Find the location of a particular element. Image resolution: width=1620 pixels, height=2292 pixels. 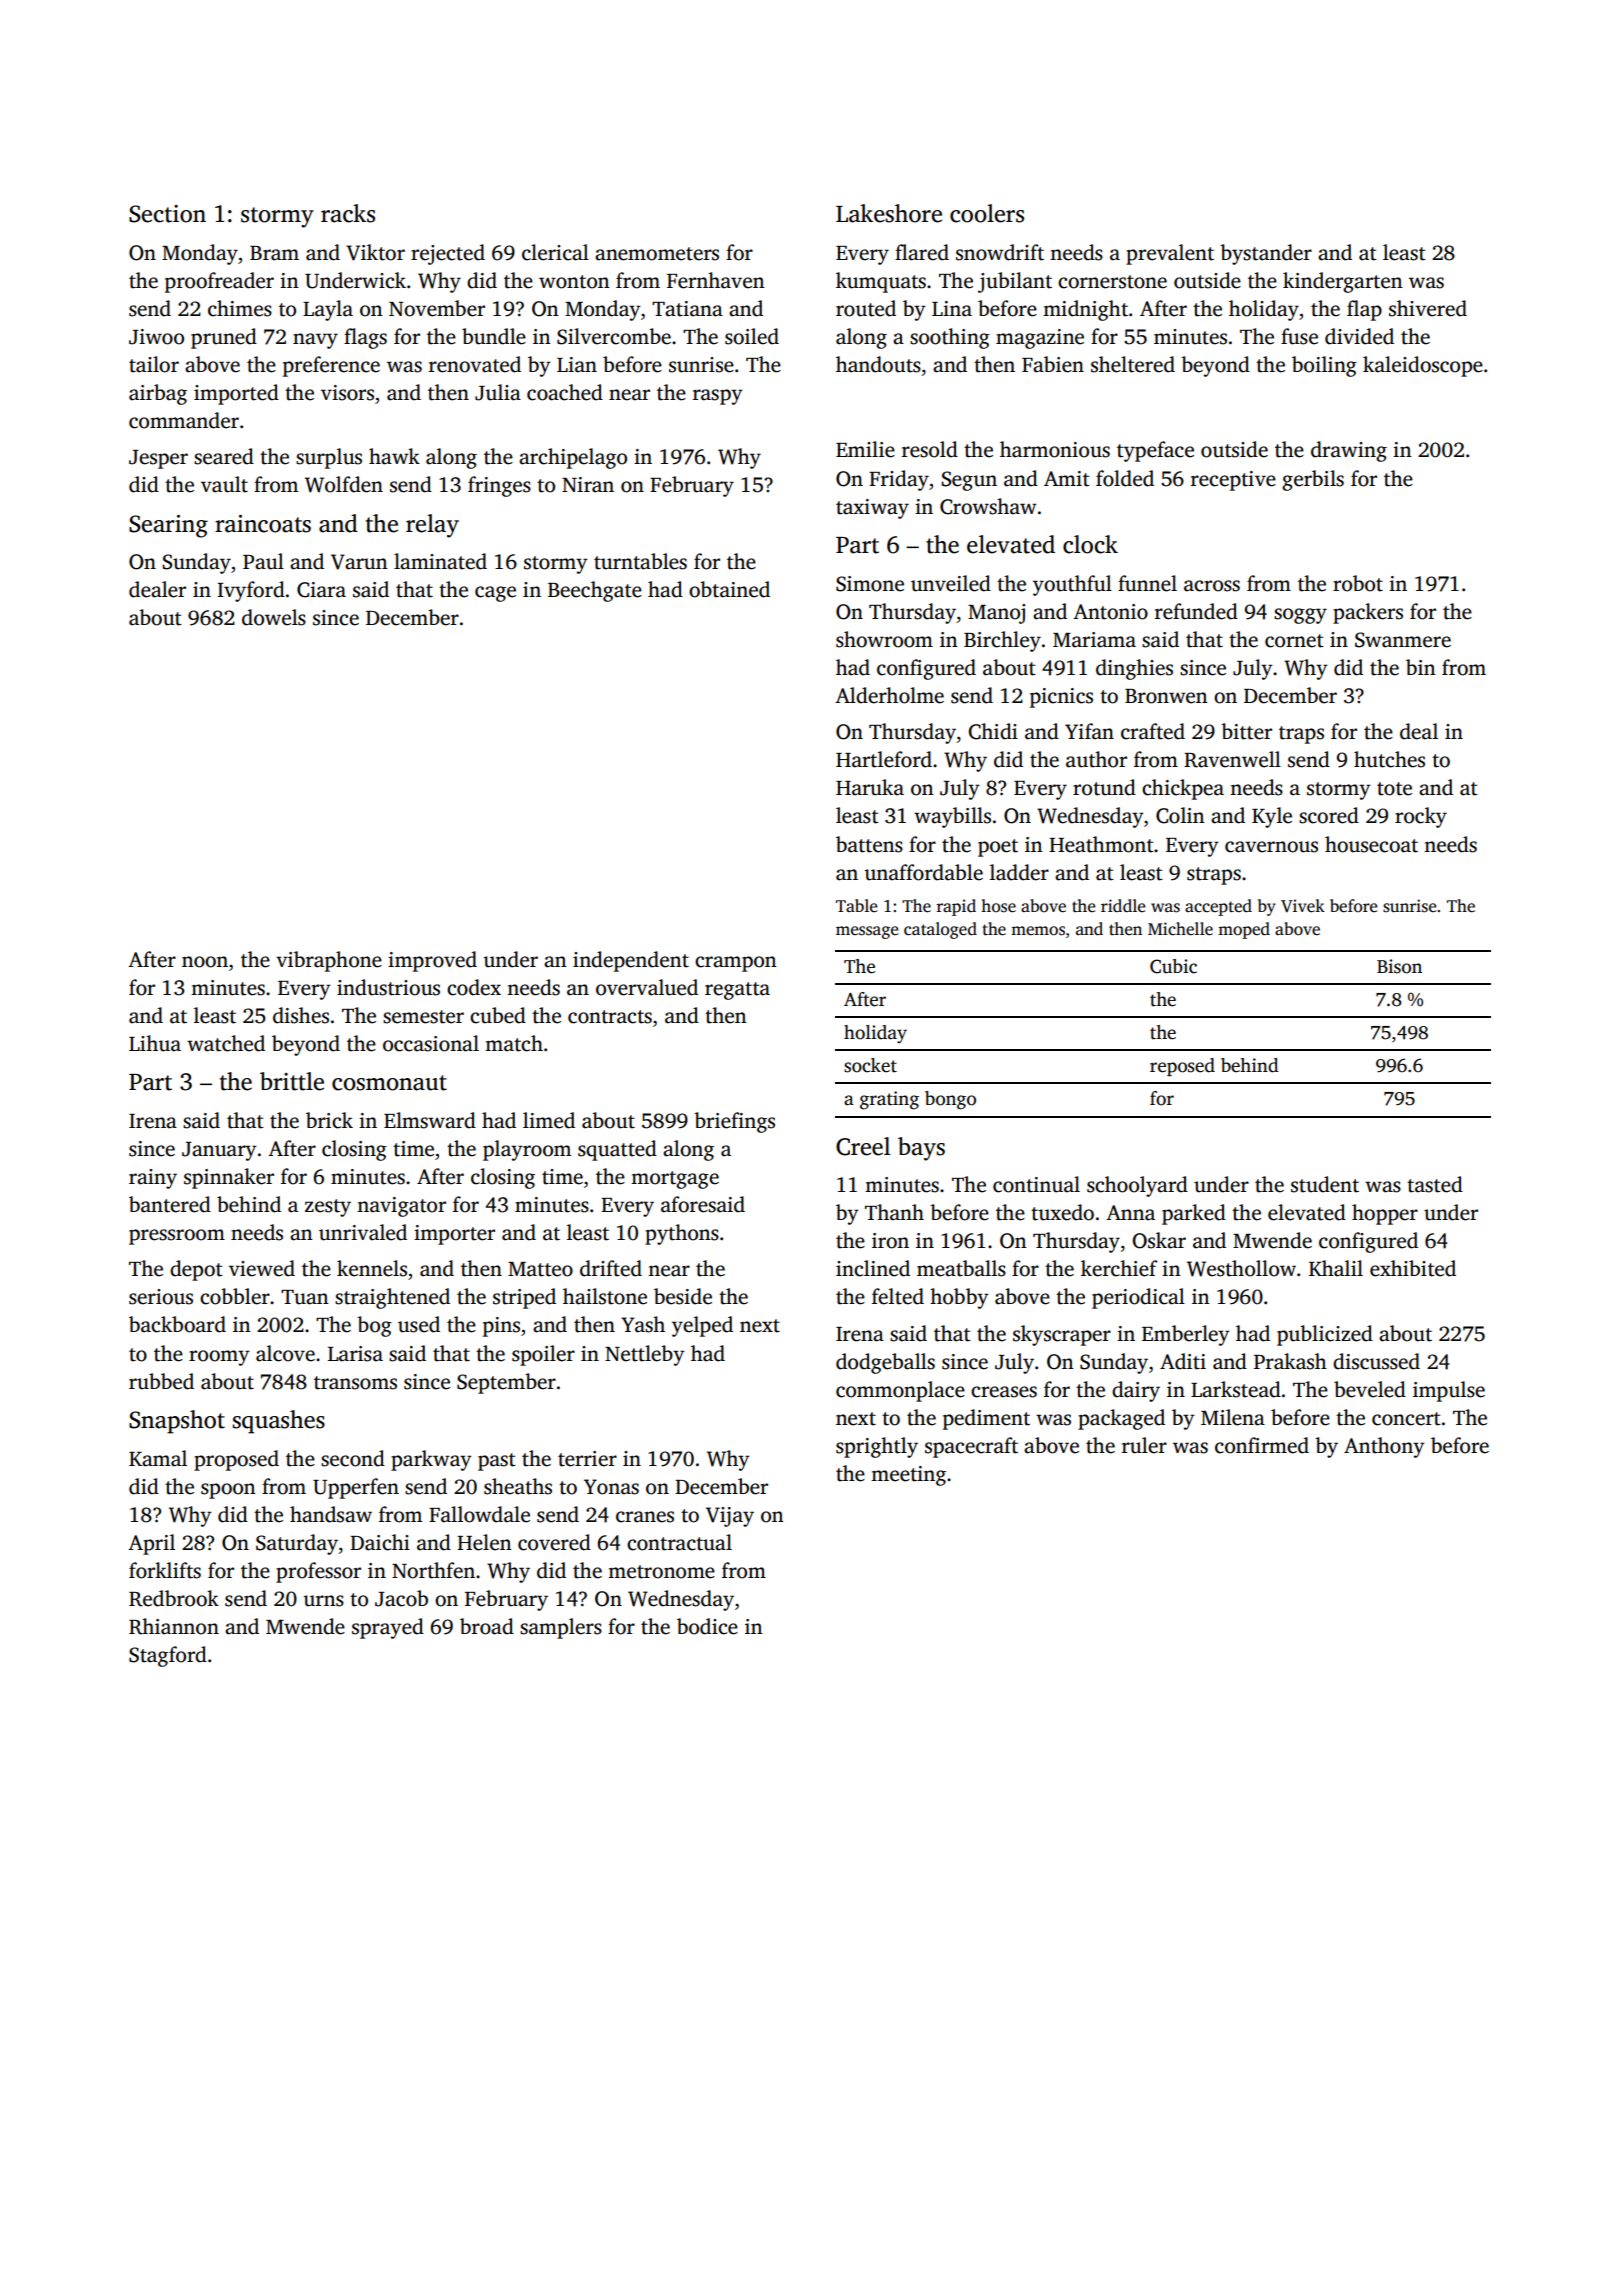

bitter is located at coordinates (1246, 731).
